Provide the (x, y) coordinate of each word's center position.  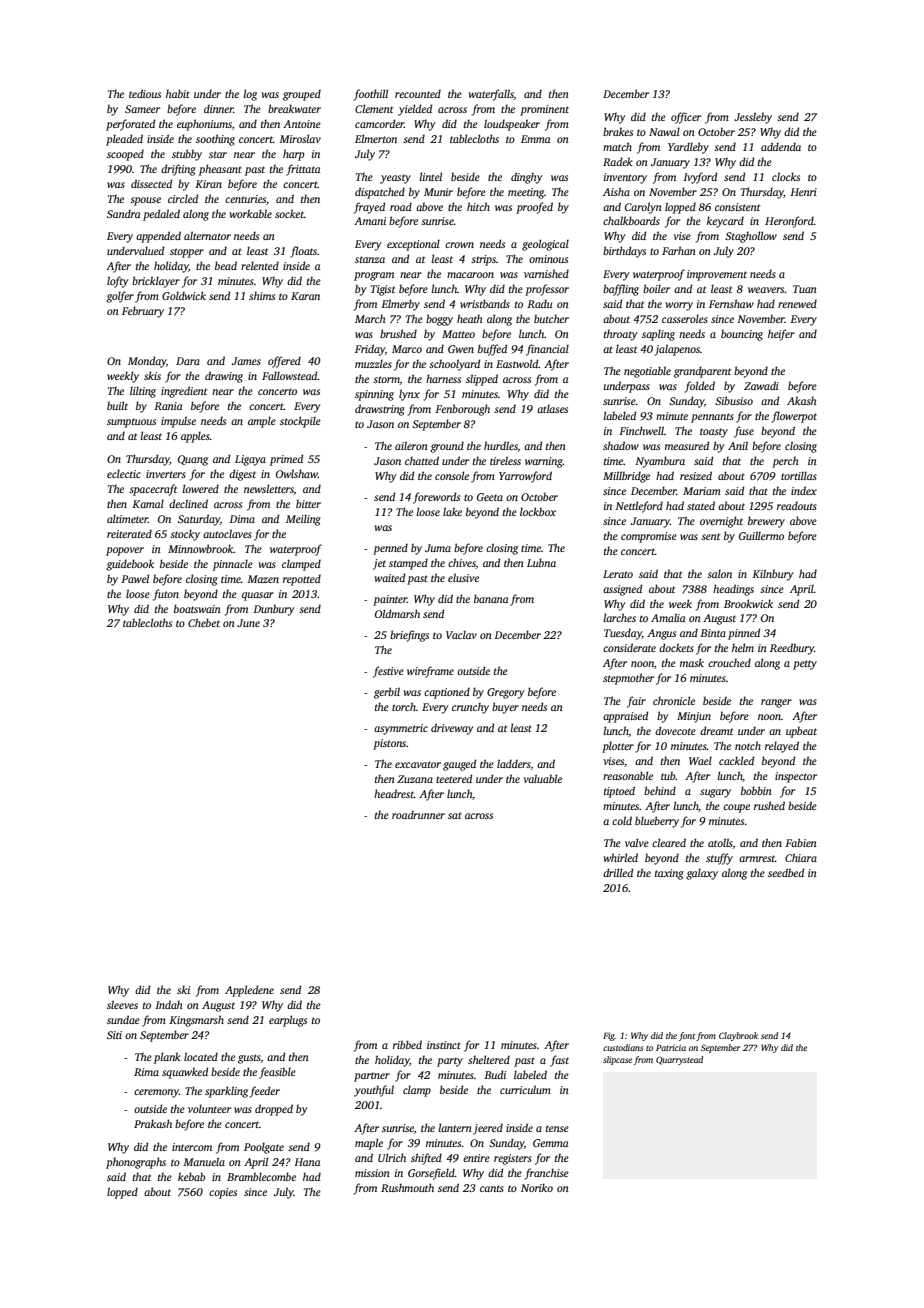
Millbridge (626, 477)
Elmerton (376, 138)
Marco (407, 349)
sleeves (122, 1004)
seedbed (786, 872)
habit (178, 93)
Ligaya (250, 460)
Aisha (616, 191)
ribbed (407, 1044)
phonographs (136, 1163)
